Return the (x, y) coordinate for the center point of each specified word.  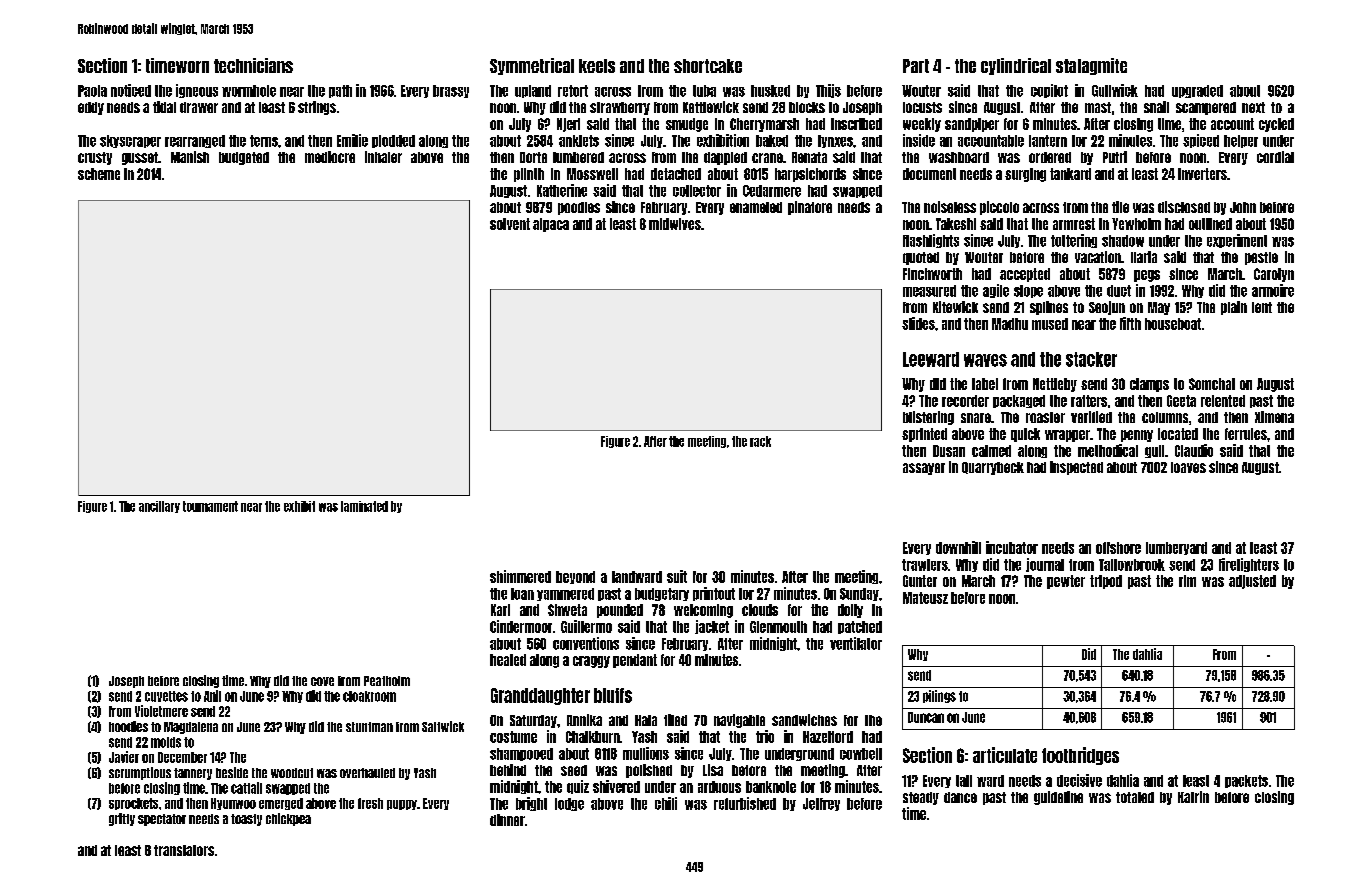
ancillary (159, 507)
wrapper (1067, 436)
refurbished (745, 803)
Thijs (828, 91)
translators (184, 850)
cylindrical (1016, 66)
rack (760, 441)
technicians (253, 65)
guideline (1058, 798)
